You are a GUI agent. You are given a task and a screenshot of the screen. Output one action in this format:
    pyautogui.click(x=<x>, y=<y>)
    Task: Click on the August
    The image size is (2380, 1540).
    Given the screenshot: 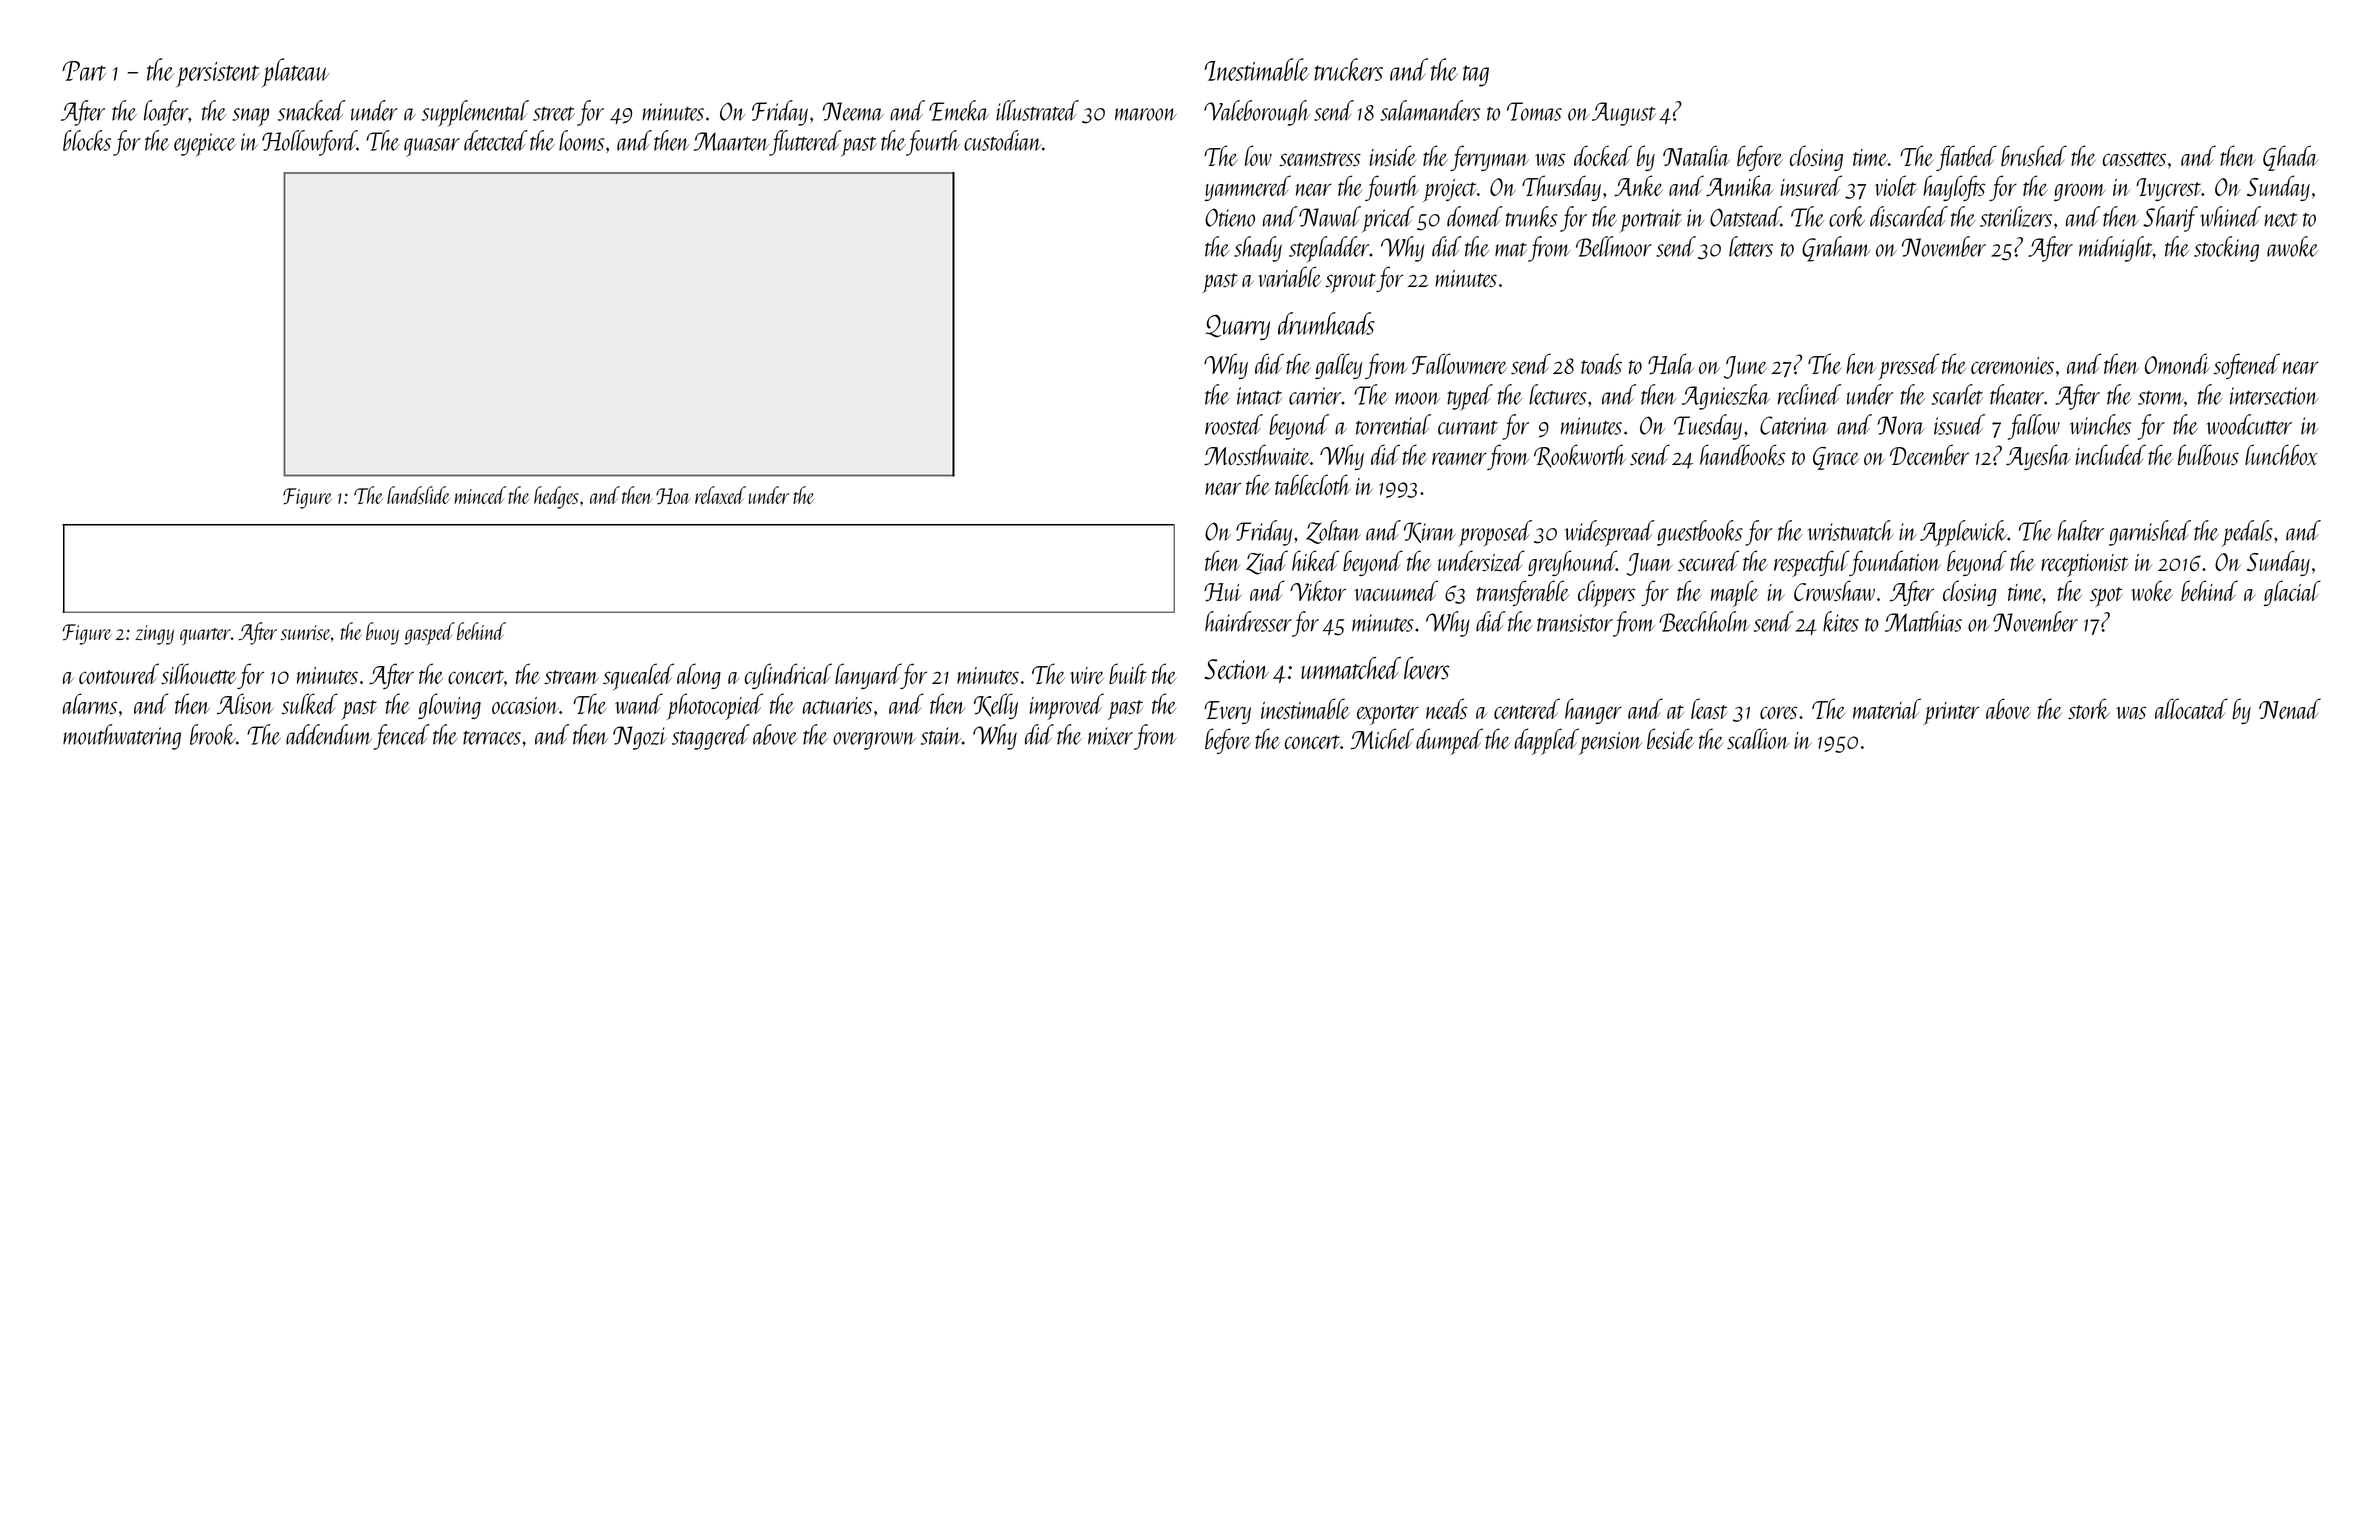 What is the action you would take?
    pyautogui.click(x=1624, y=114)
